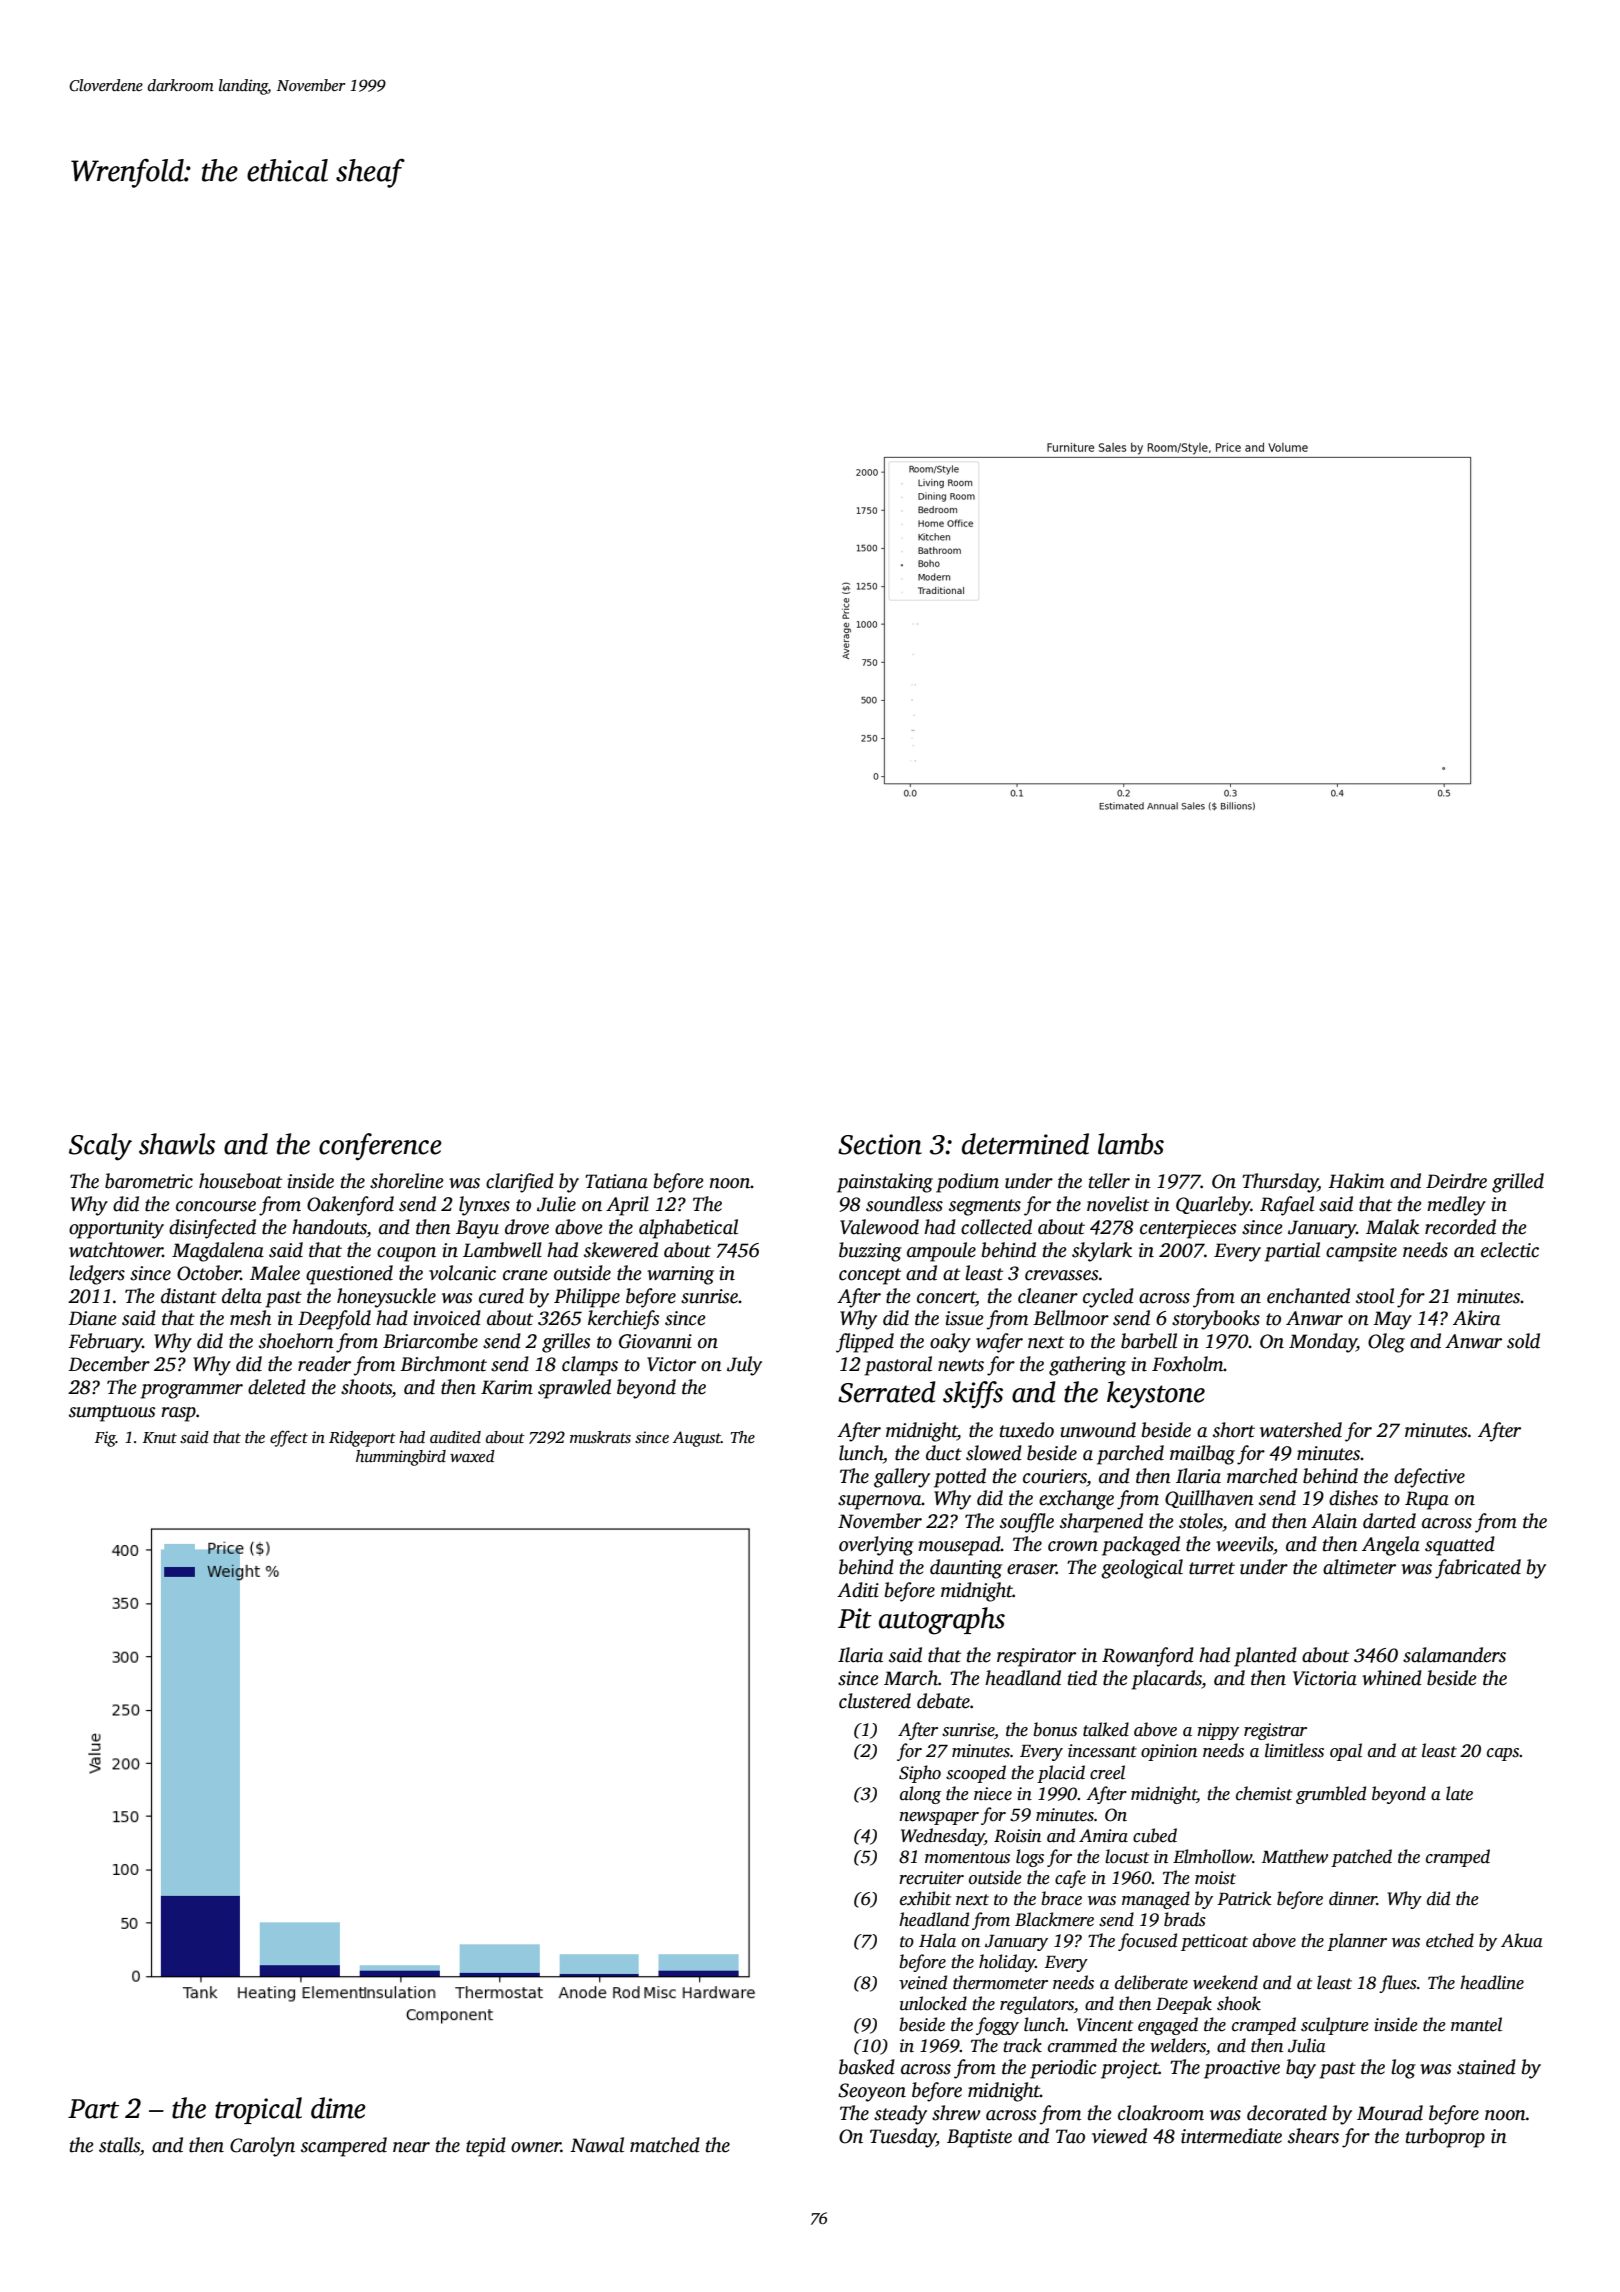  I want to click on dime, so click(338, 2108).
